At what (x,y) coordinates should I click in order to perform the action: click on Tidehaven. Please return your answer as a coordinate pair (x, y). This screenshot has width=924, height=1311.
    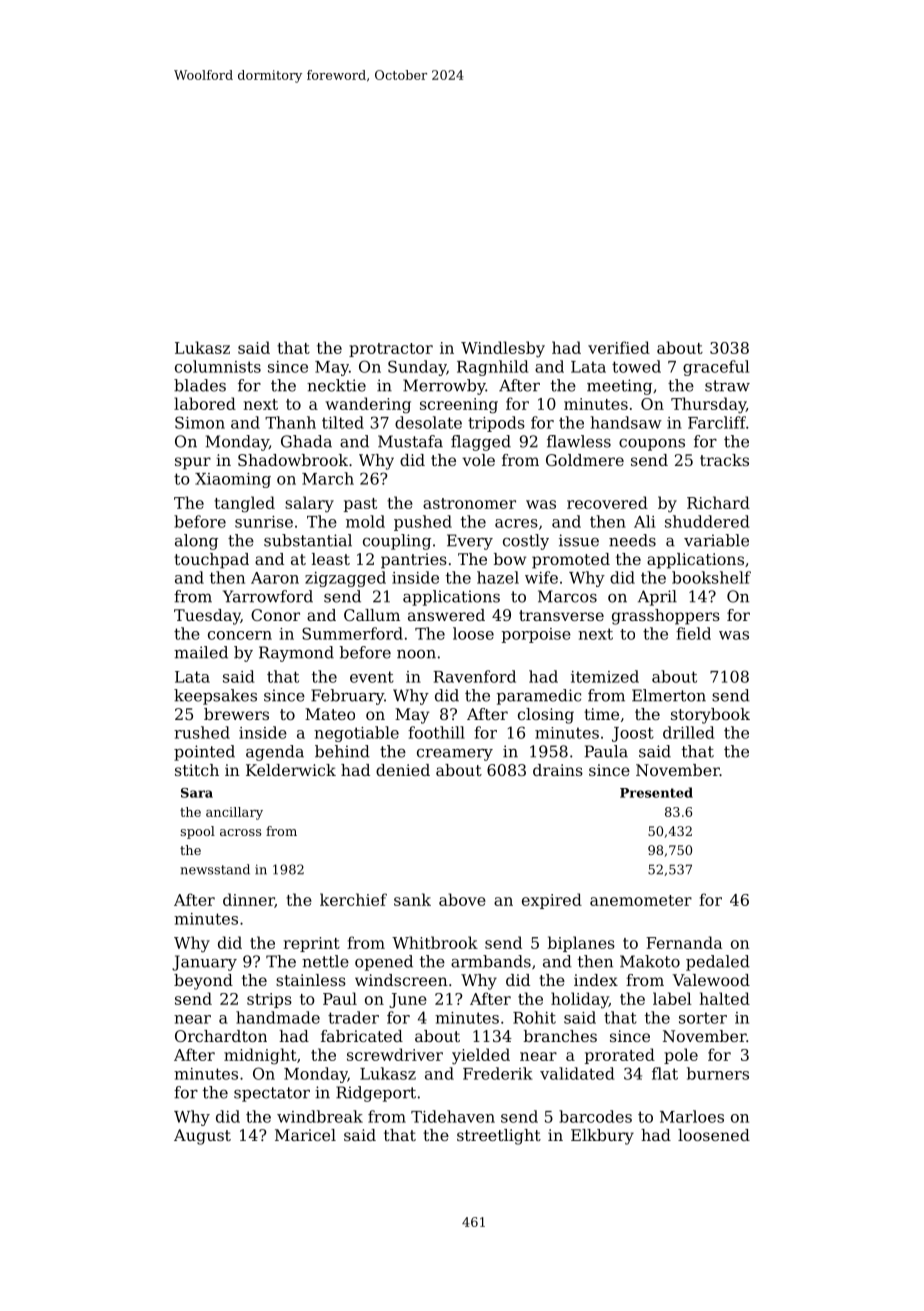
    Looking at the image, I should click on (453, 1116).
